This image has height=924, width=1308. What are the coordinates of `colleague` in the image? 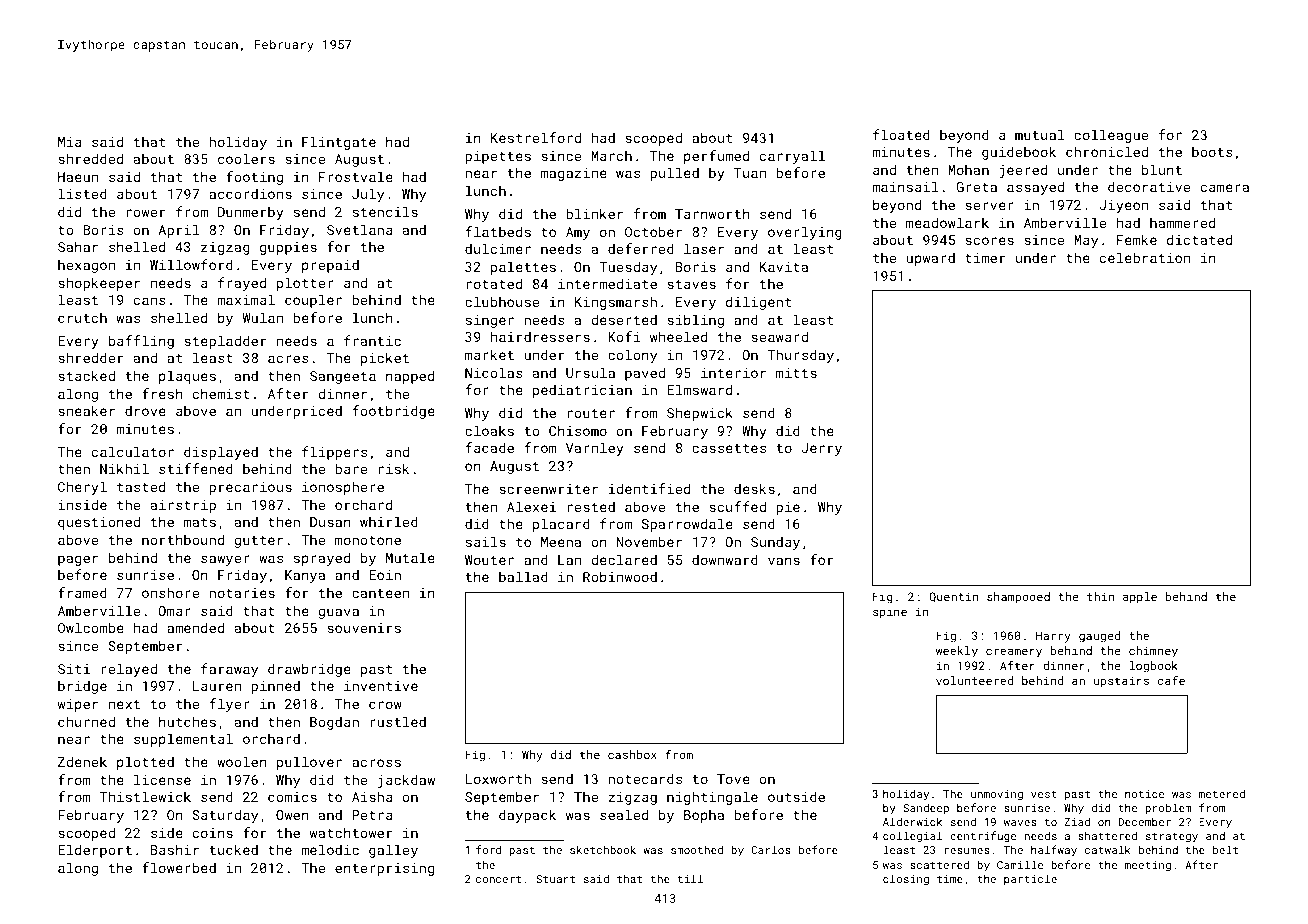 It's located at (1111, 136).
